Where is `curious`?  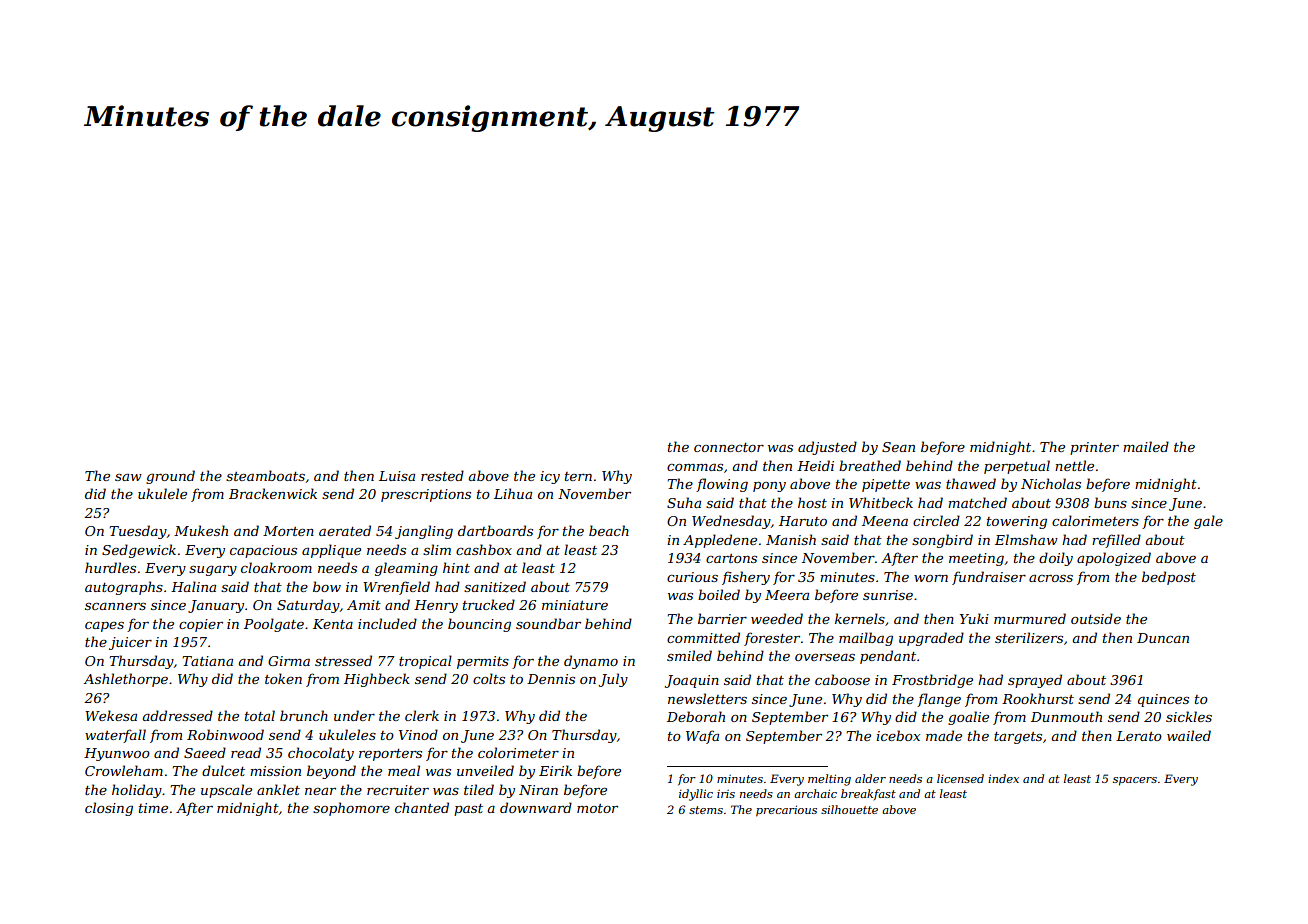
curious is located at coordinates (692, 577).
